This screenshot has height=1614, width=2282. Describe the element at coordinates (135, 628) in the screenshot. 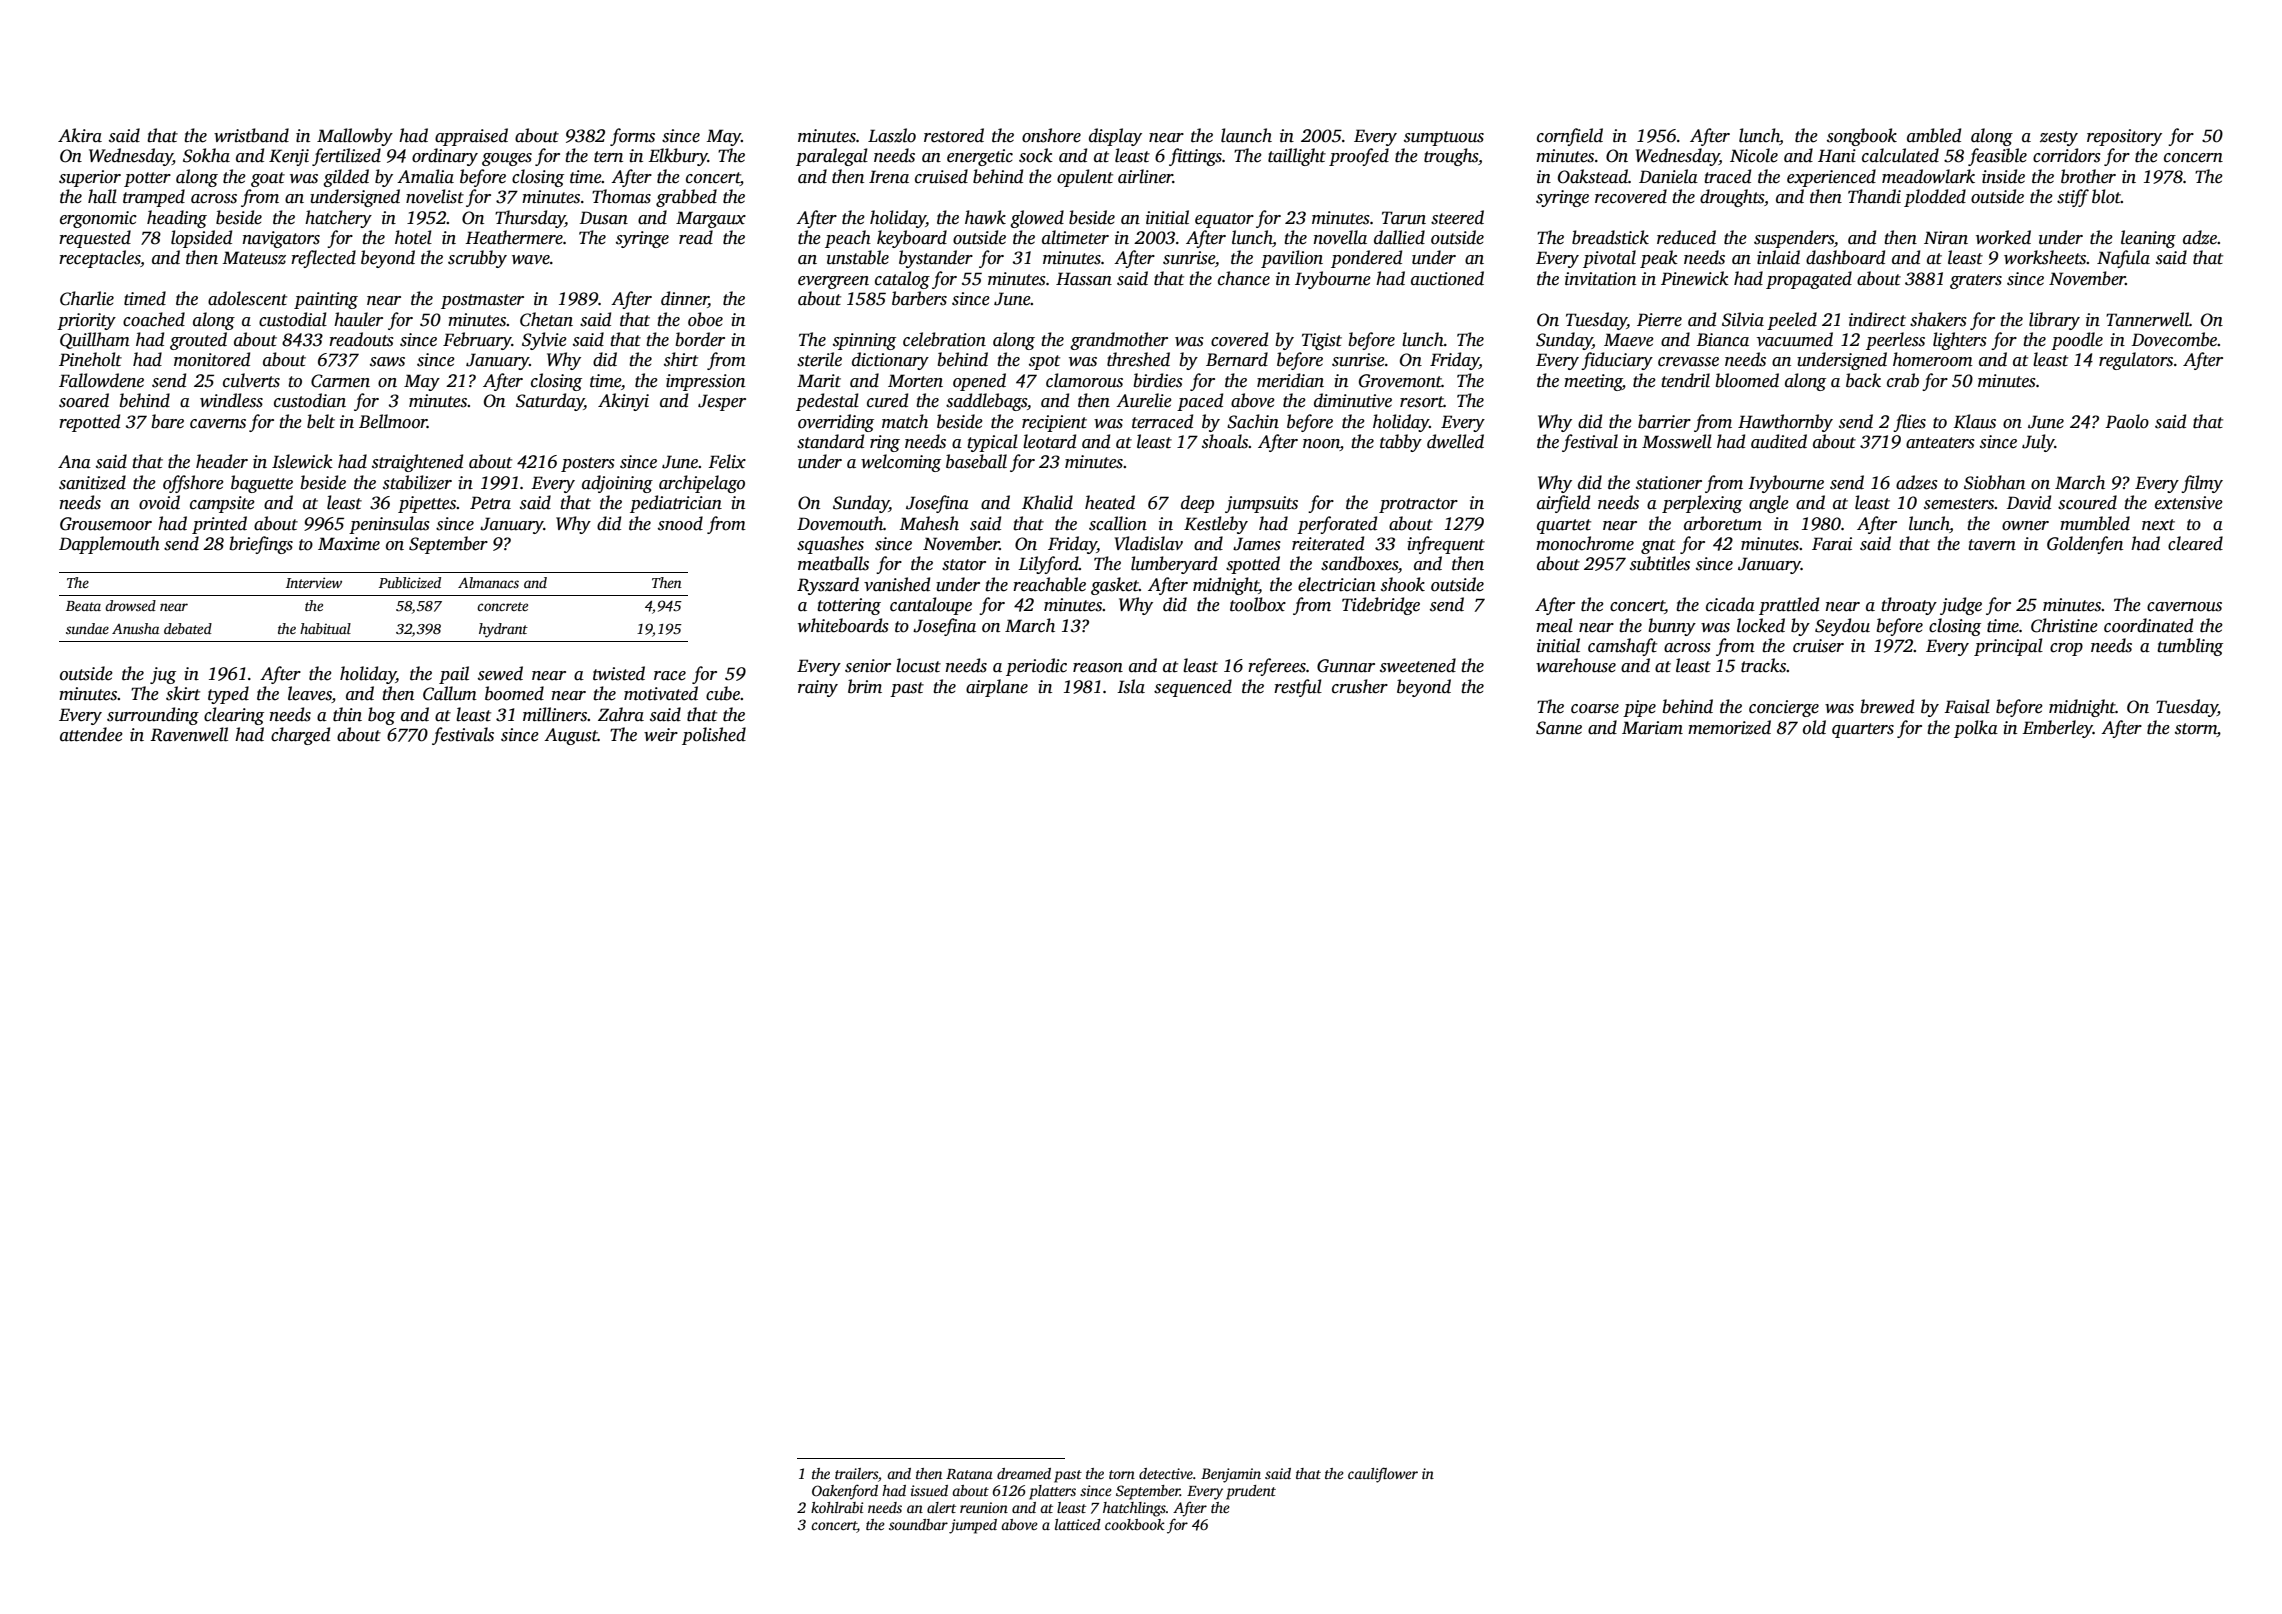

I see `Anusha` at that location.
